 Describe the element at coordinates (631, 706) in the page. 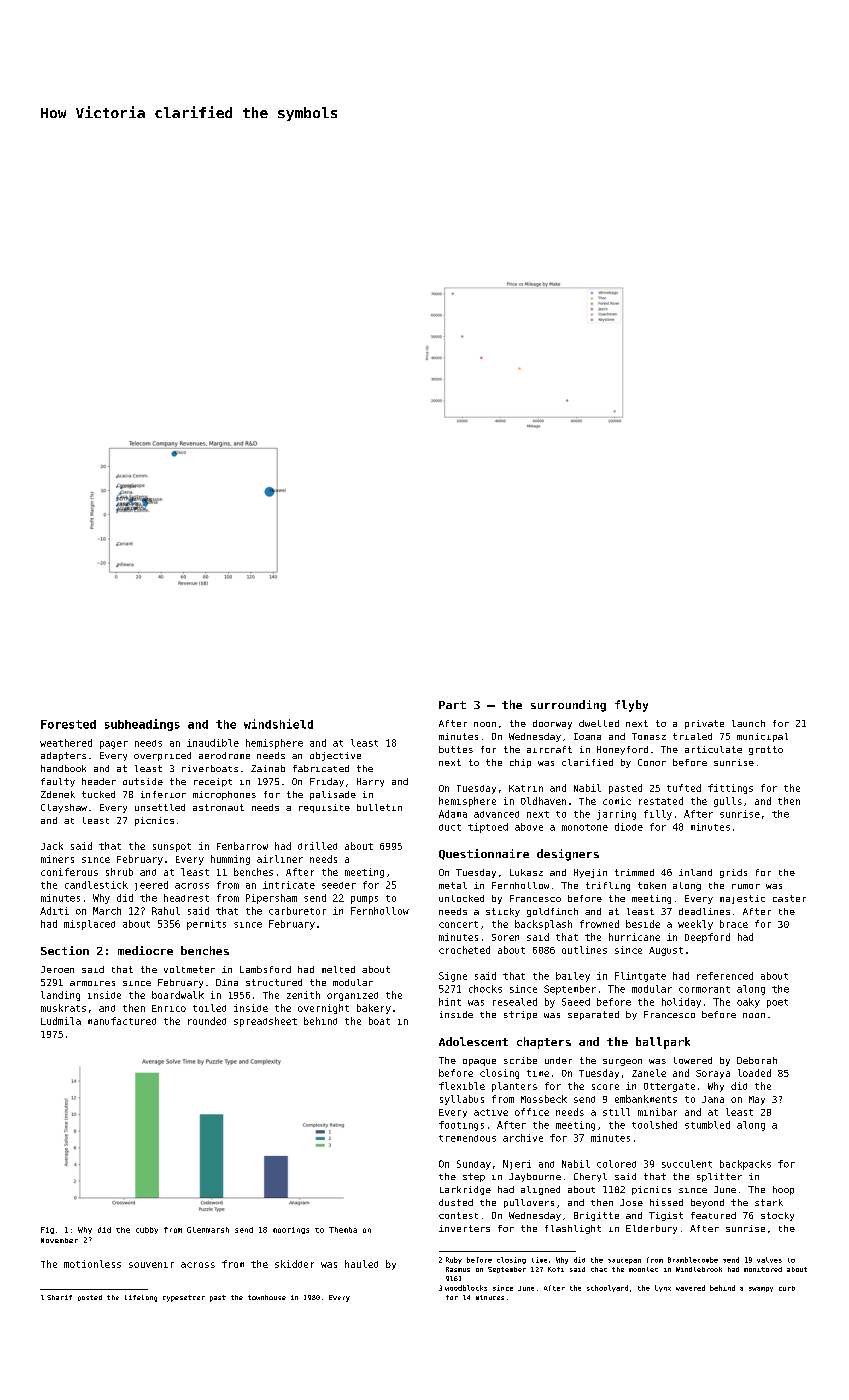

I see `flyby` at that location.
